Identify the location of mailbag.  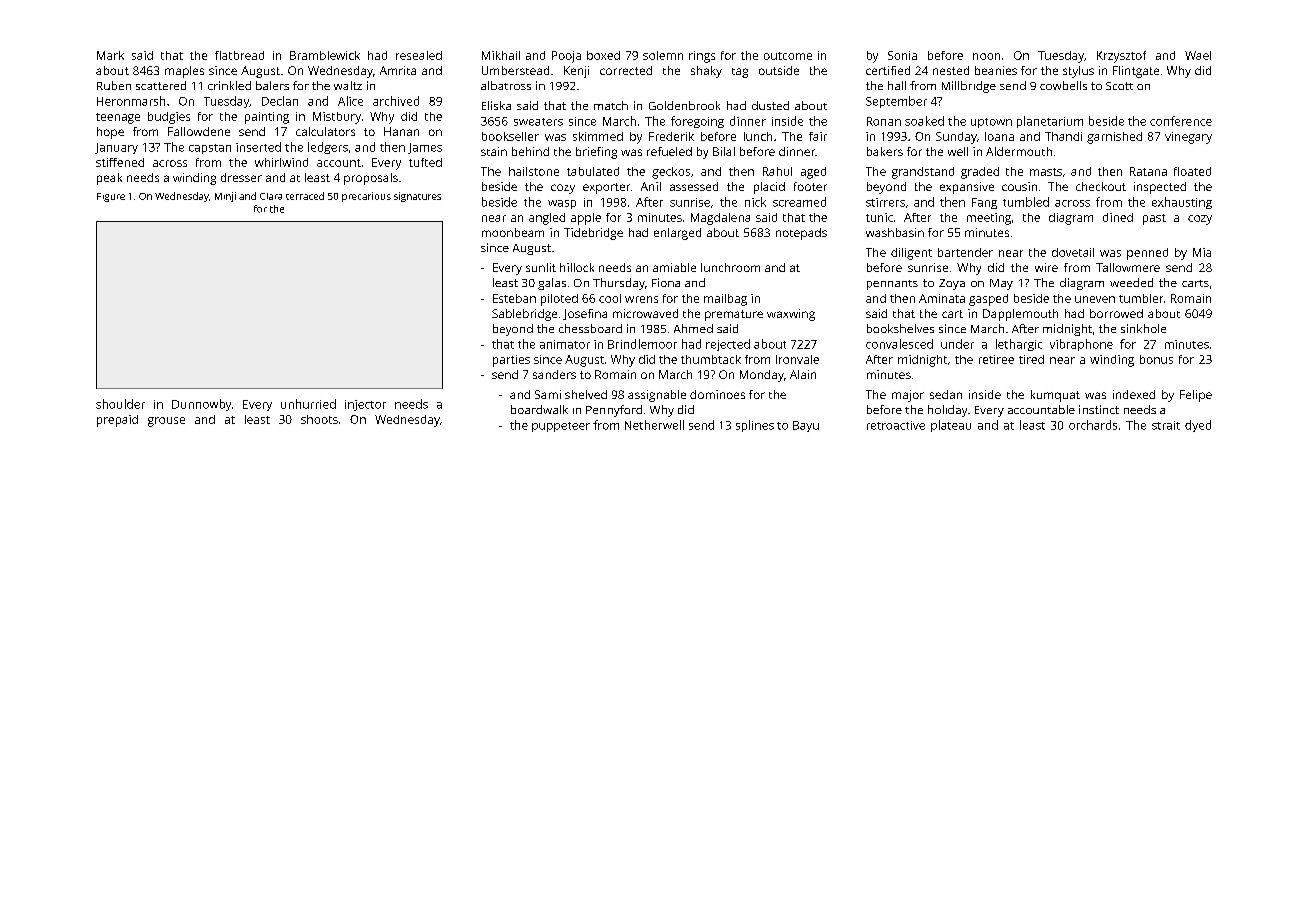
(725, 300).
